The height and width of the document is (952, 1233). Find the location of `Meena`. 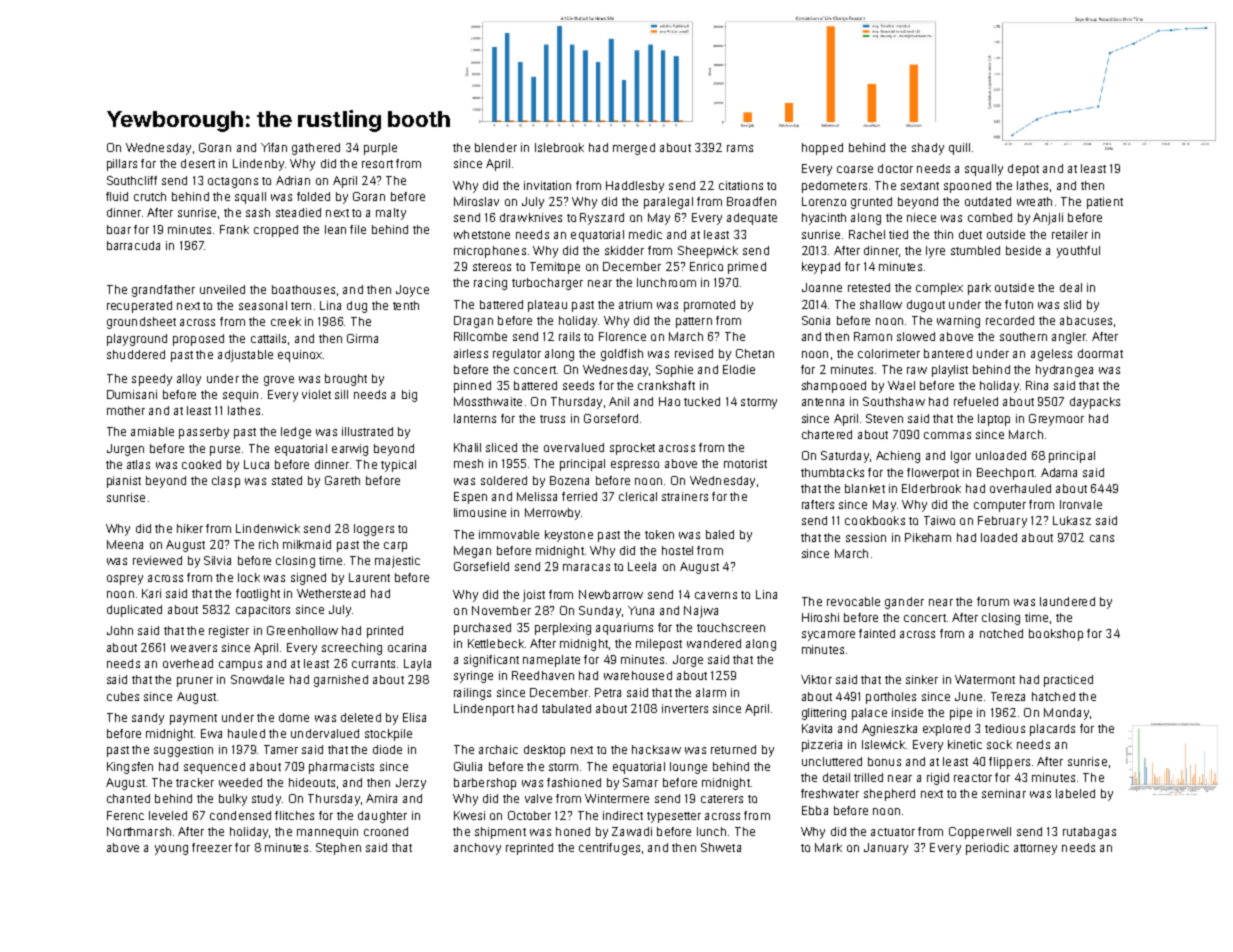

Meena is located at coordinates (125, 544).
